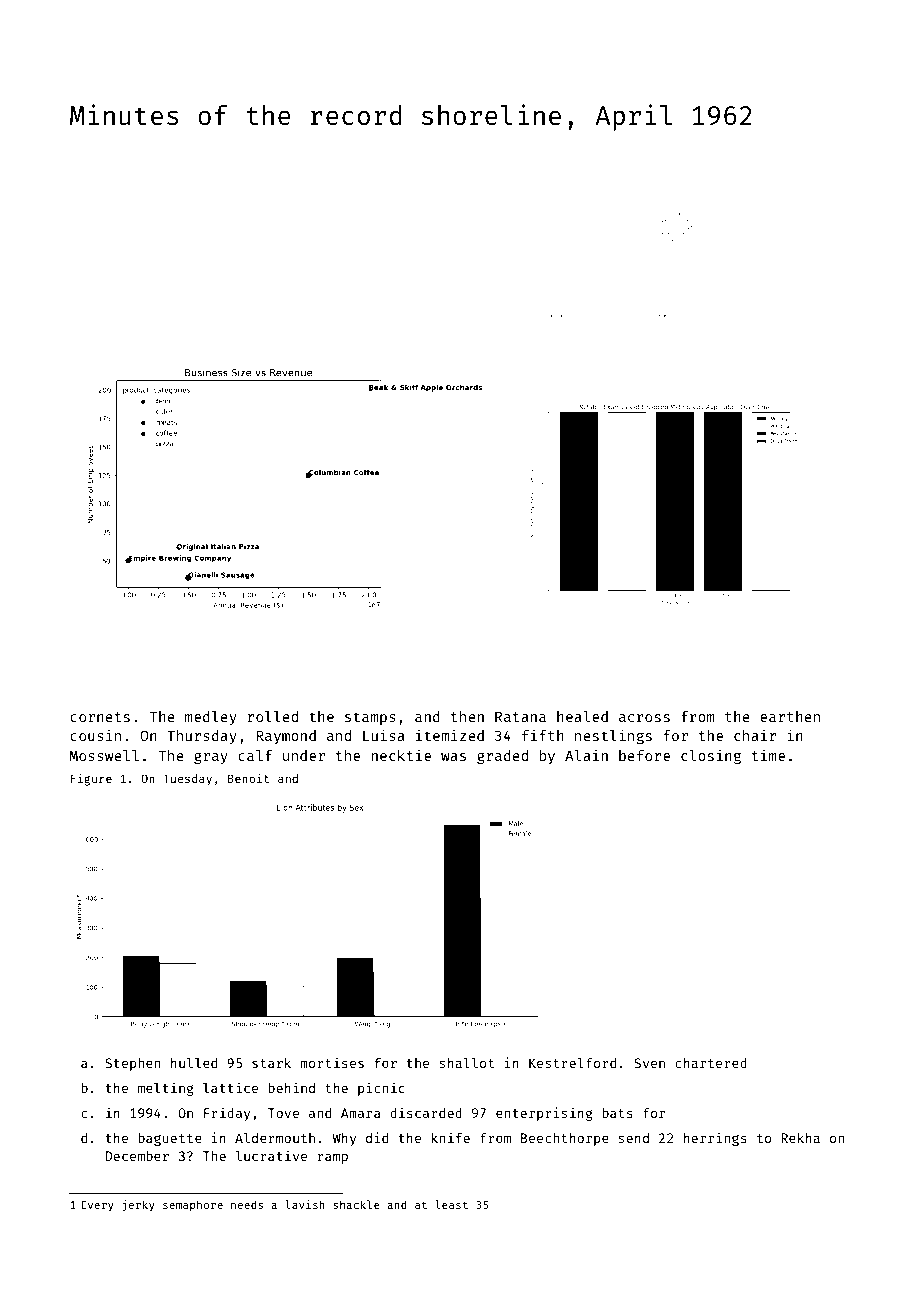 Image resolution: width=924 pixels, height=1308 pixels. Describe the element at coordinates (332, 1062) in the screenshot. I see `mortises` at that location.
